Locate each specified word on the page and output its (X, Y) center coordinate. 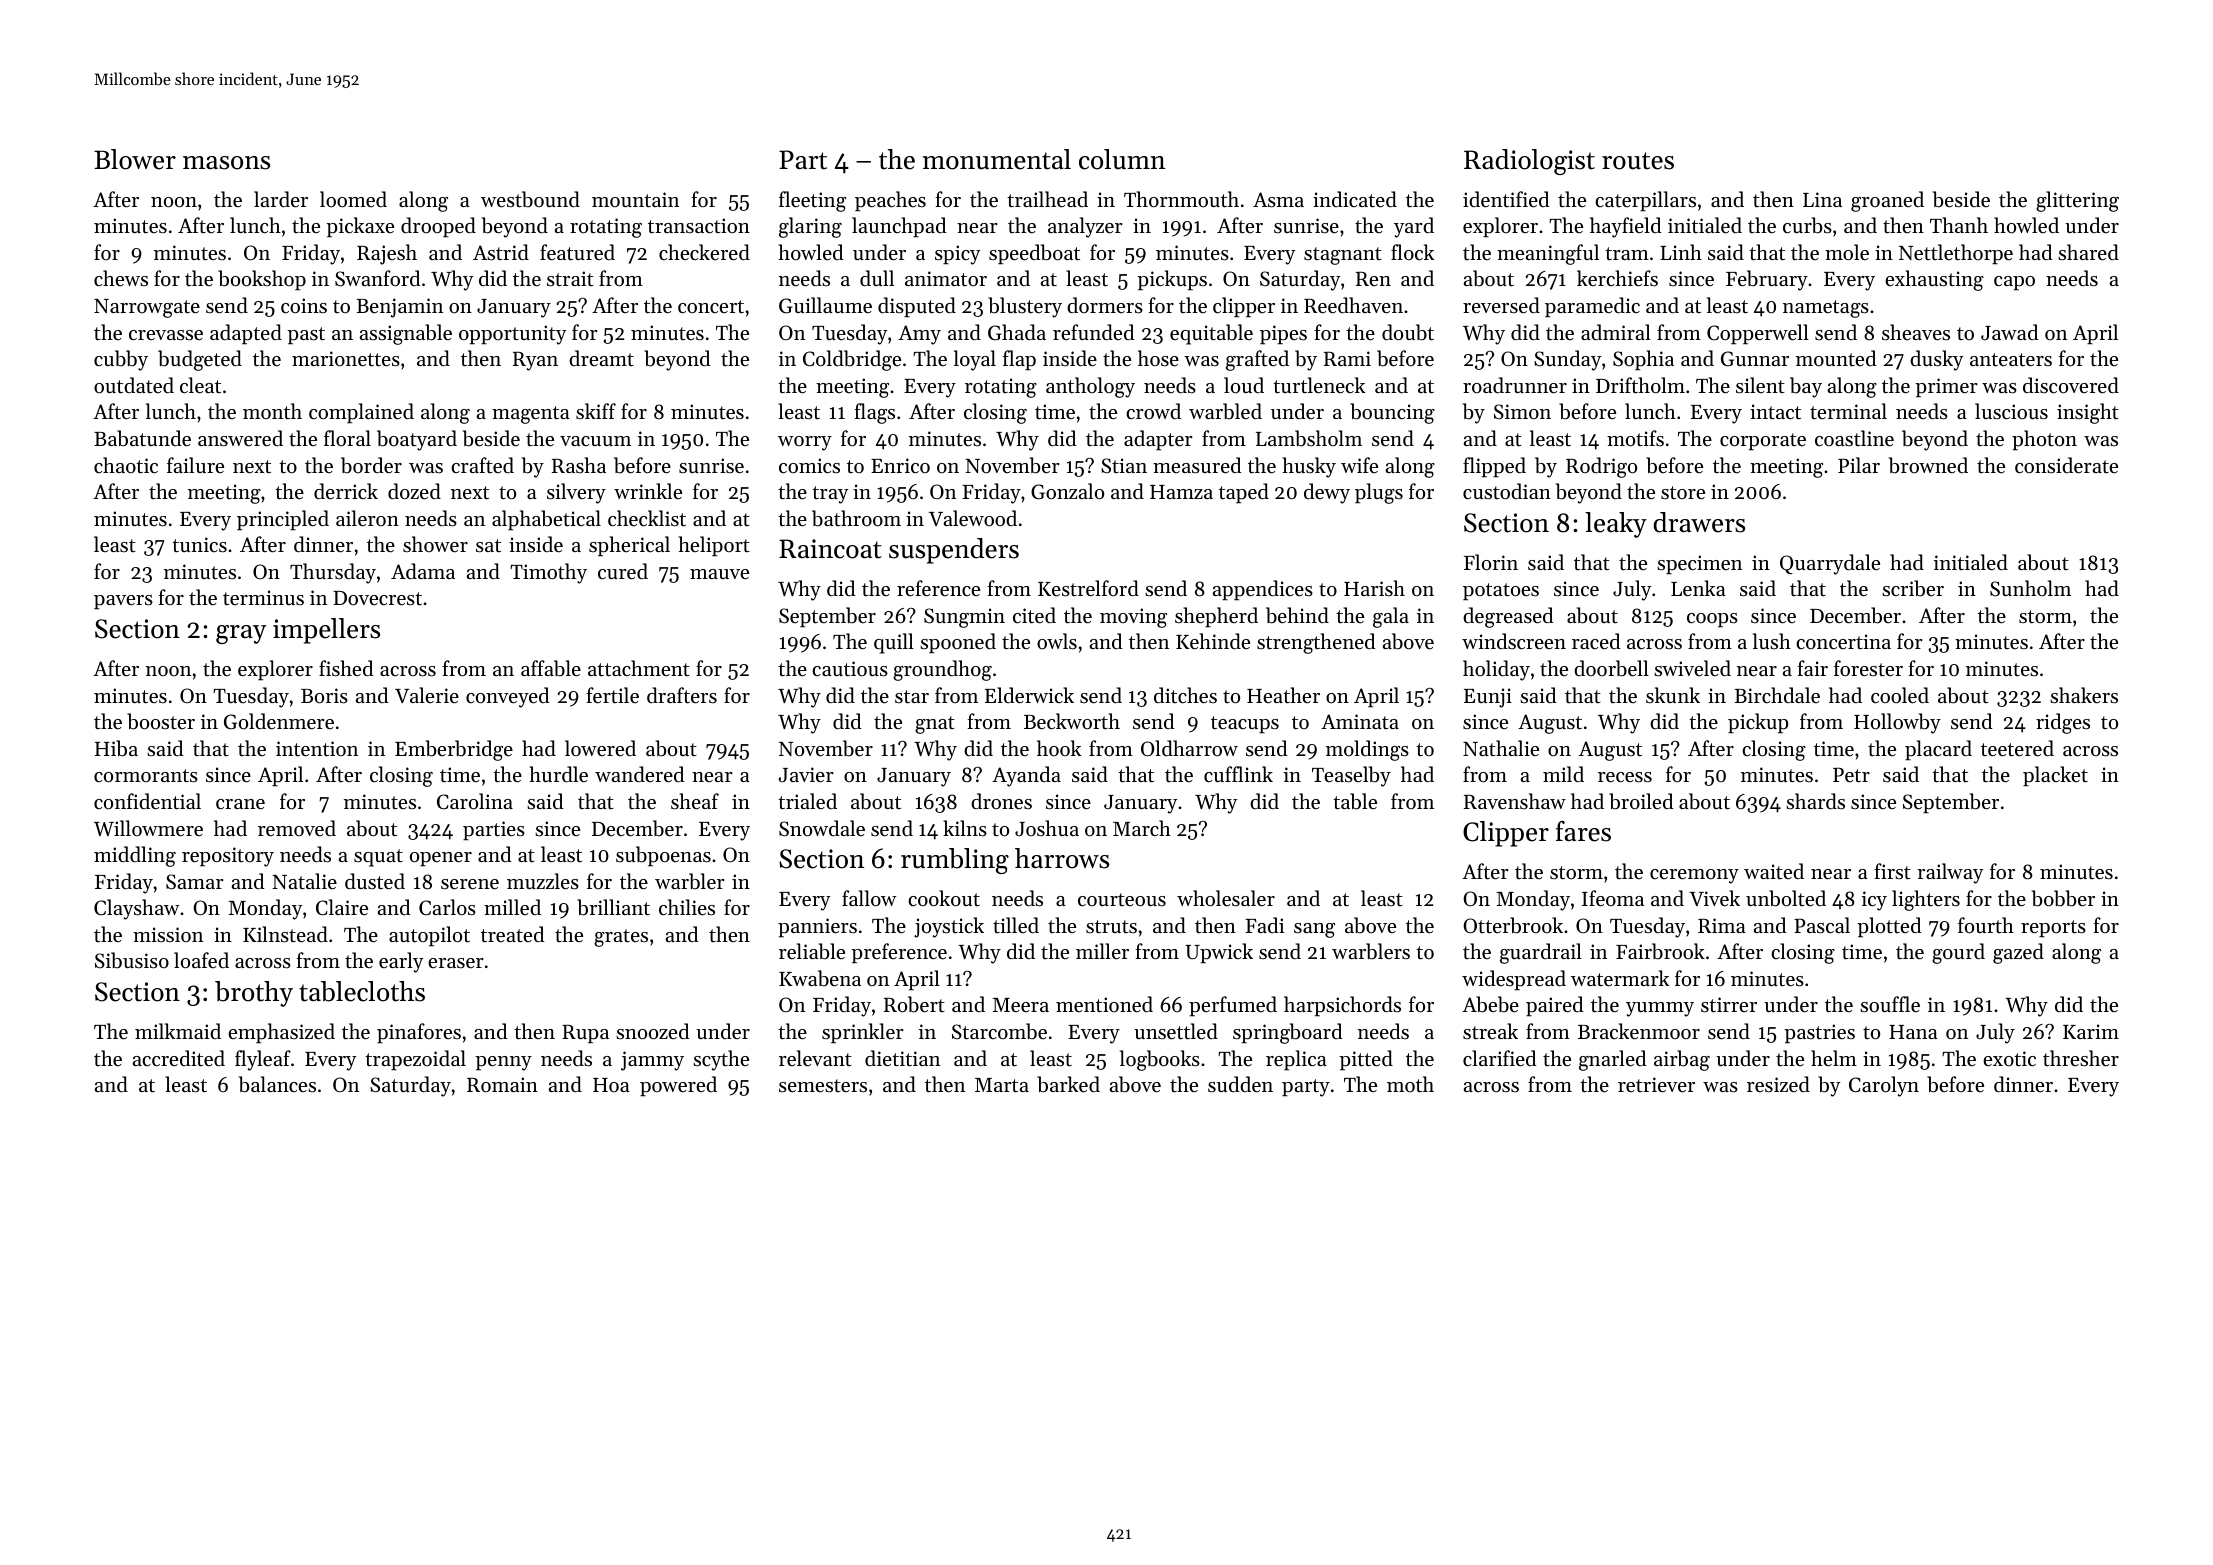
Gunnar (1755, 359)
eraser (456, 963)
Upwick (1219, 953)
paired (1554, 1006)
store (1683, 493)
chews (121, 278)
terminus (263, 597)
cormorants (146, 776)
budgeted (200, 360)
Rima (1722, 925)
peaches (890, 201)
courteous (1122, 900)
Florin (1491, 562)
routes (1638, 161)
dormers (1105, 305)
